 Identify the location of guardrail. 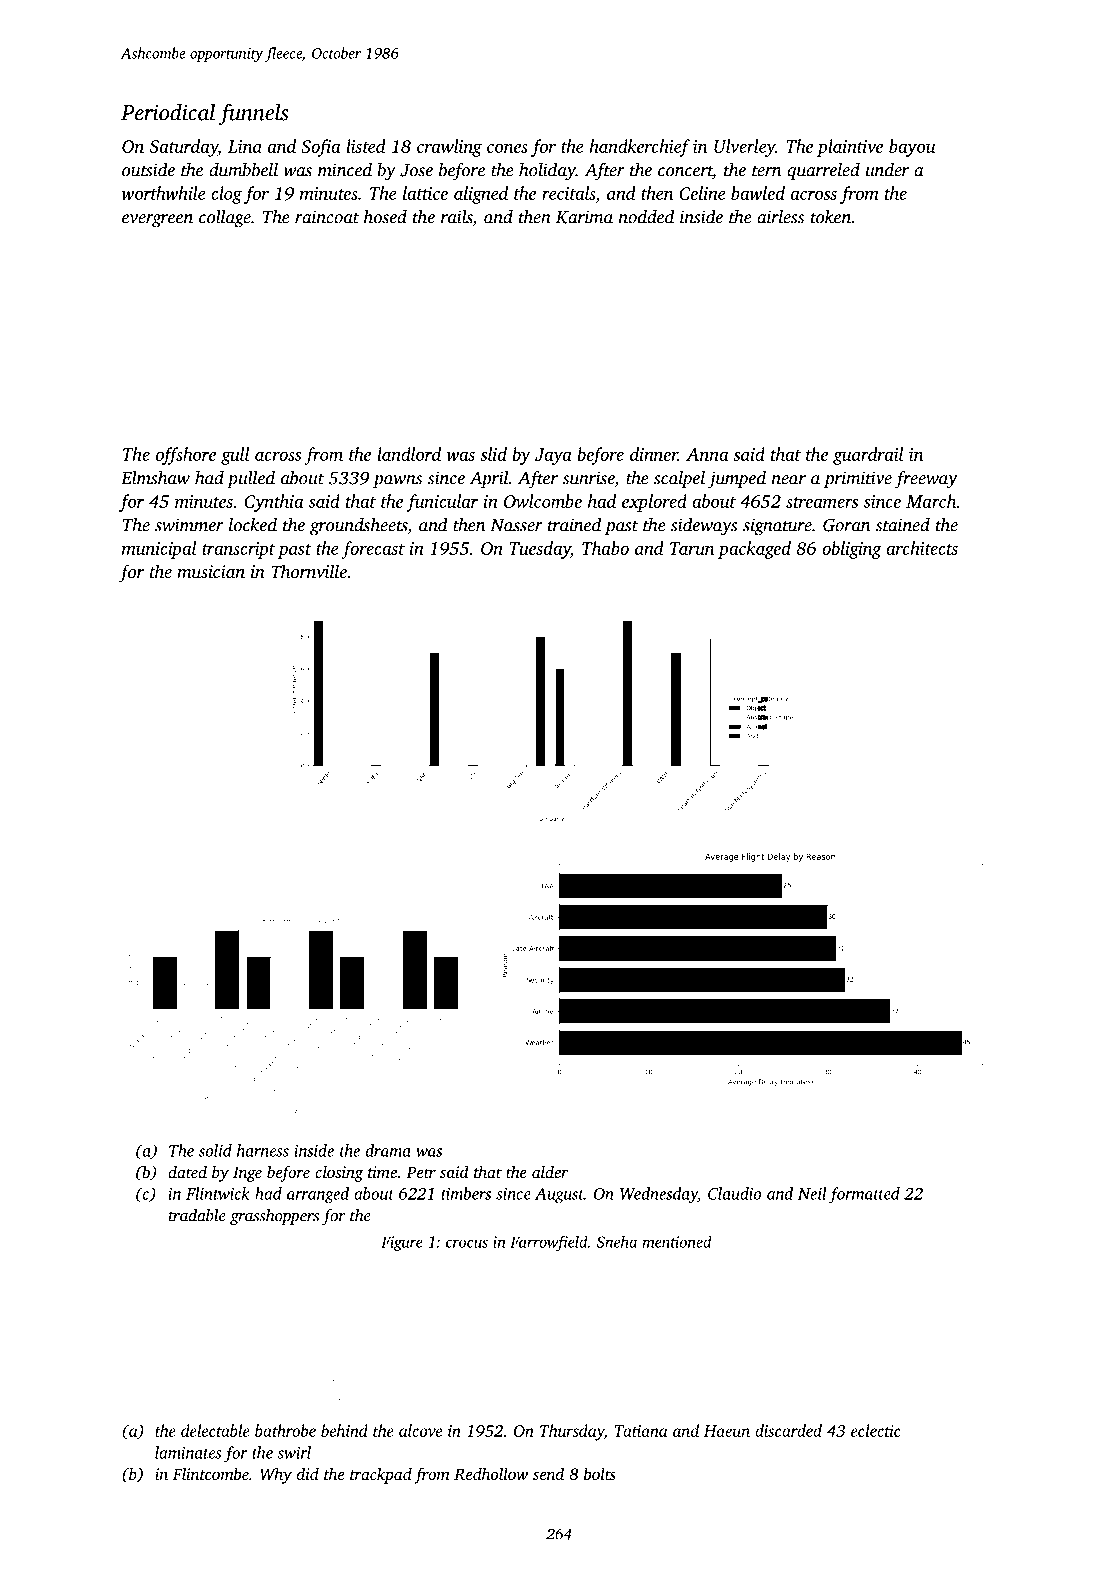
(868, 456).
